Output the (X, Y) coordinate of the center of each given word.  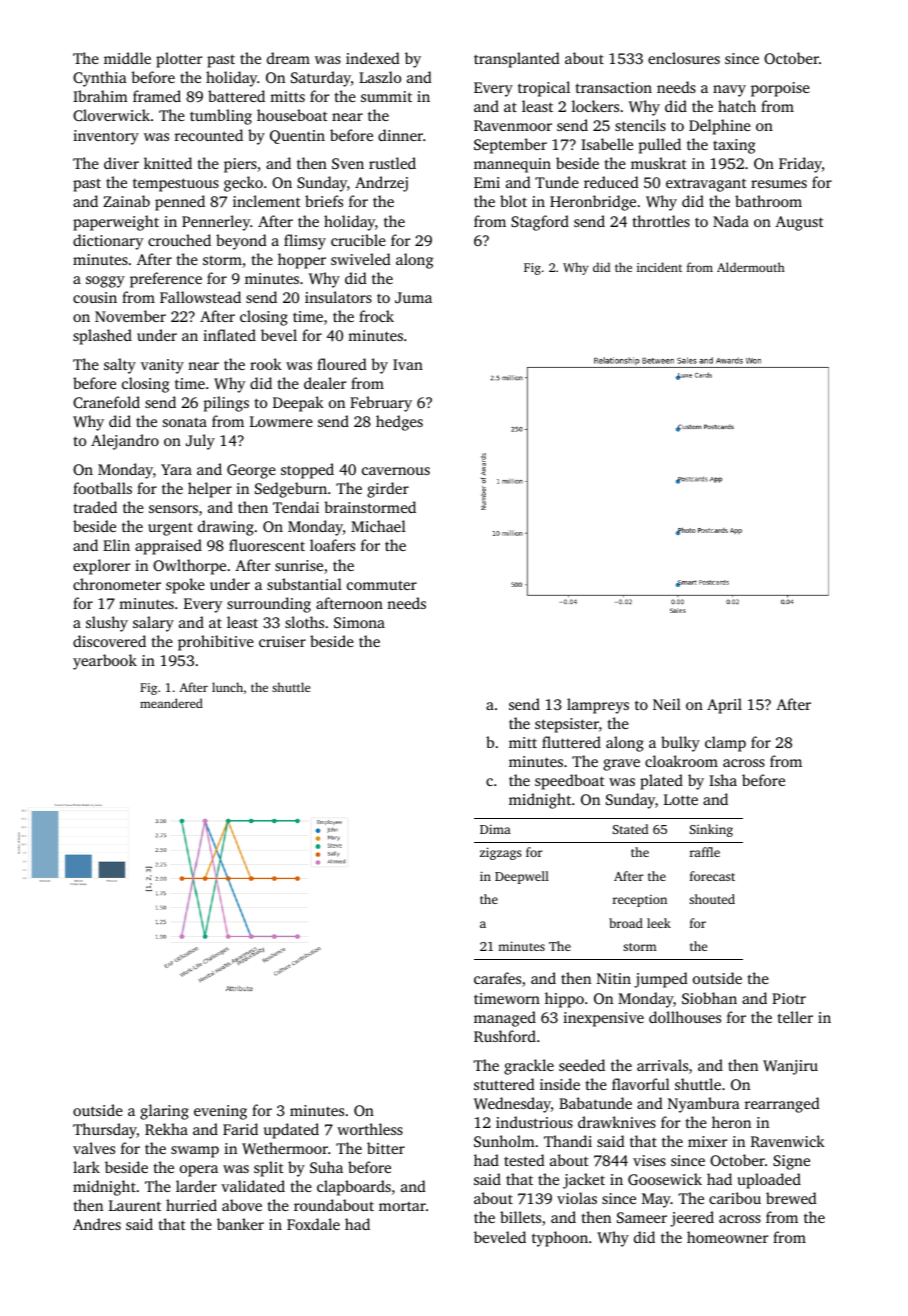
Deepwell (522, 877)
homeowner (727, 1237)
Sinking (711, 830)
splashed (102, 337)
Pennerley (216, 223)
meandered (171, 703)
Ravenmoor (513, 125)
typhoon (560, 1239)
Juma (413, 297)
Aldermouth (751, 267)
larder (196, 1186)
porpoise (780, 89)
